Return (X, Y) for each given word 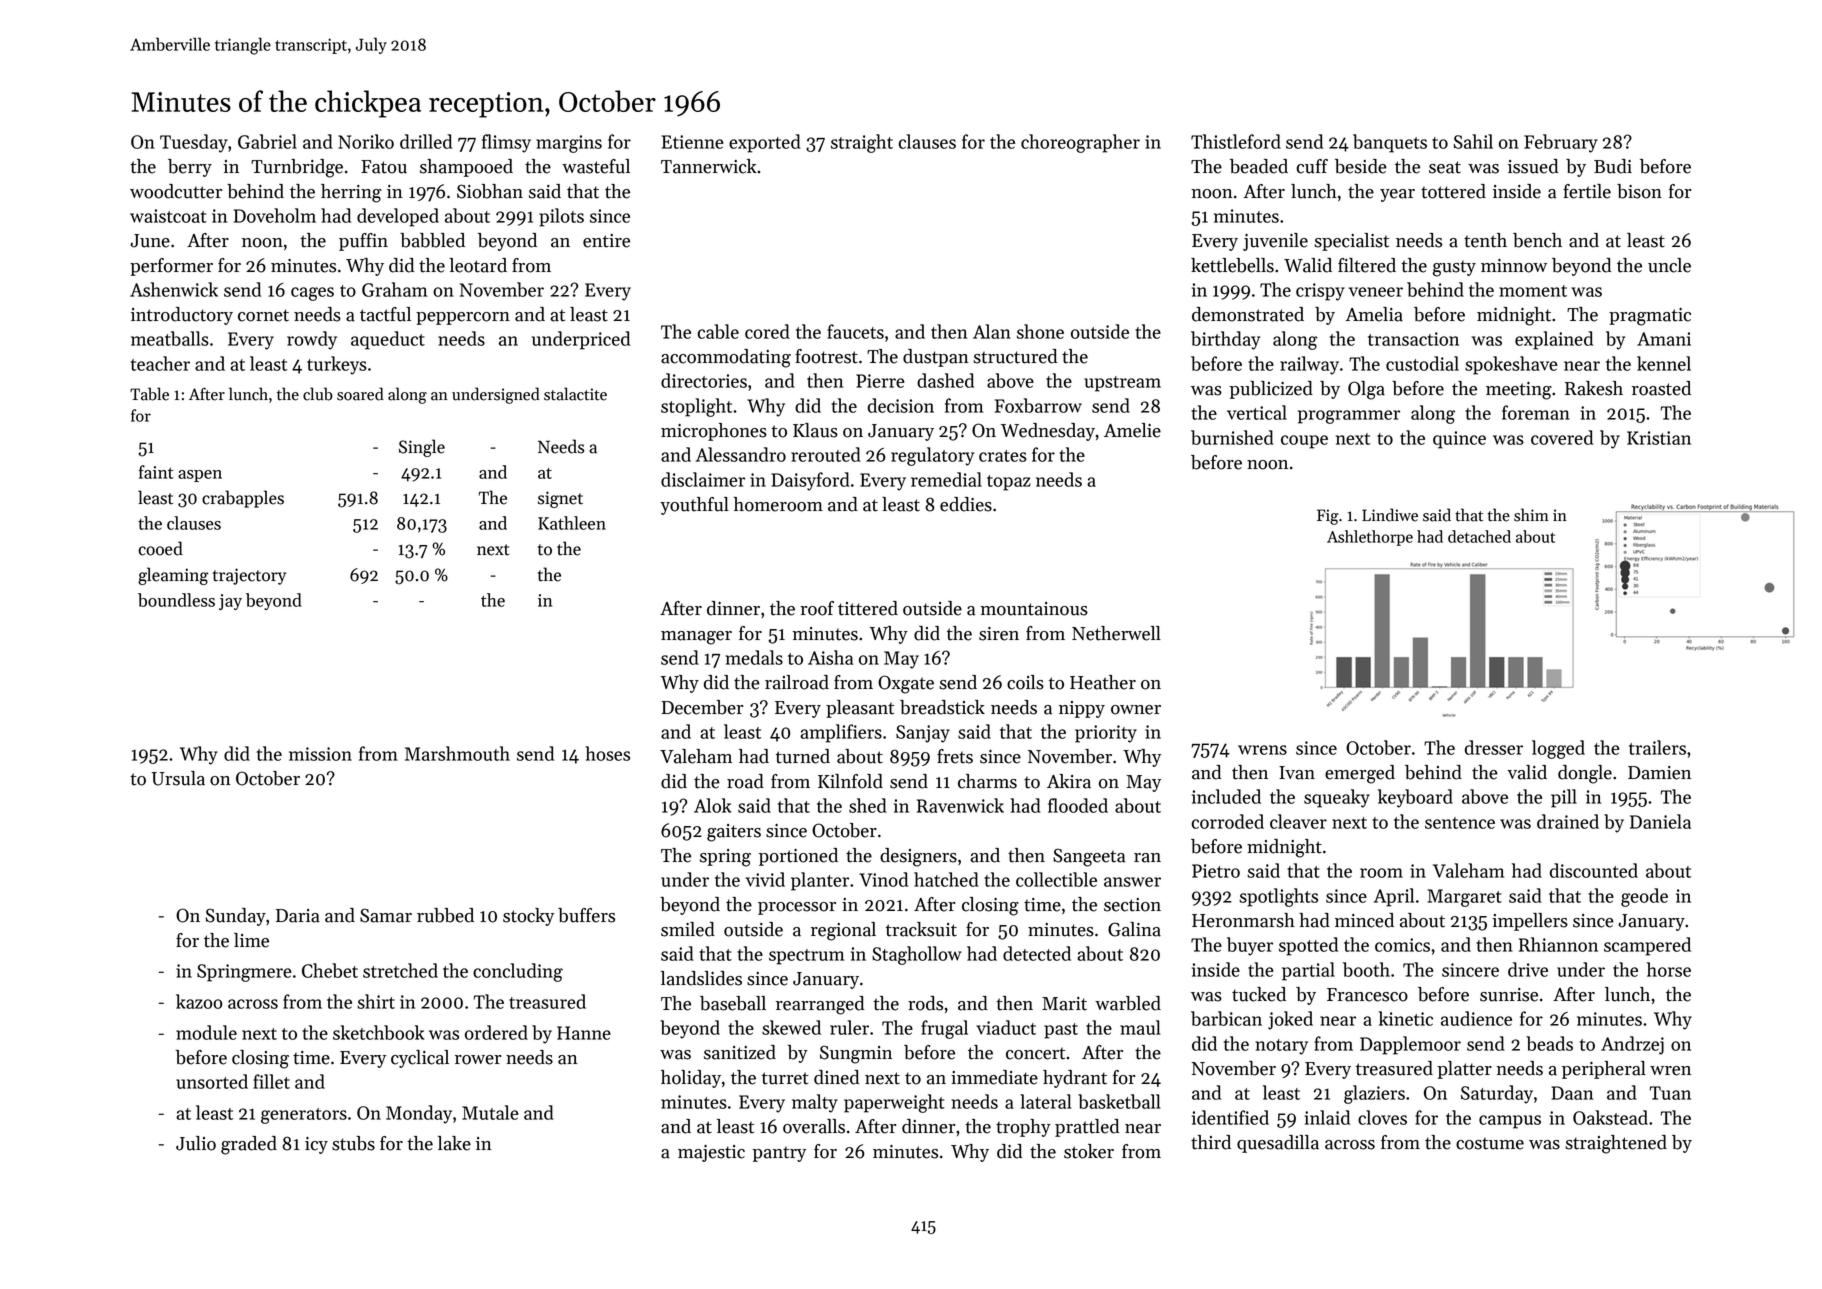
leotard (478, 265)
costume (1490, 1143)
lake (454, 1143)
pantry (779, 1154)
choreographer (1080, 143)
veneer (1376, 292)
